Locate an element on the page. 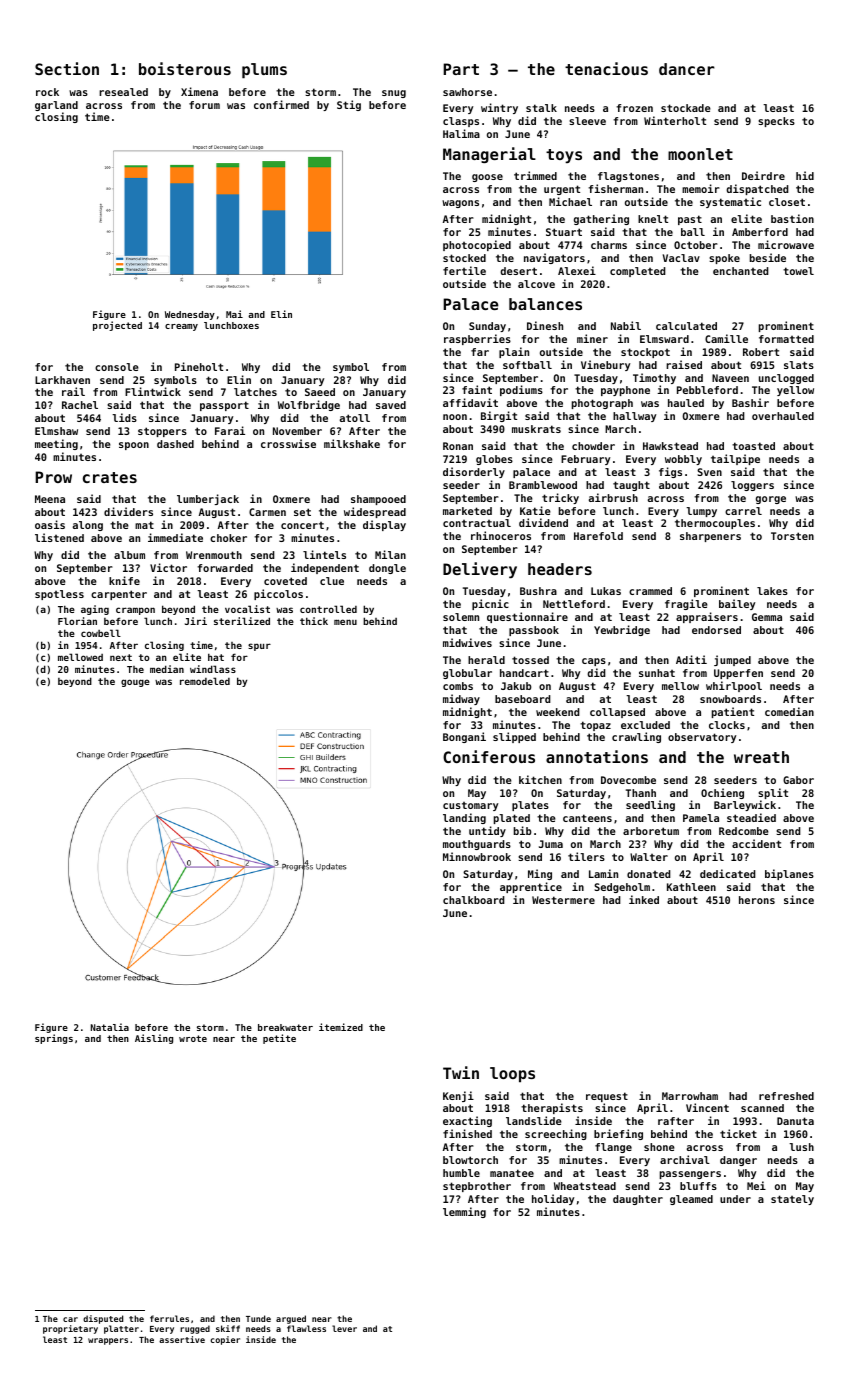 This page has height=1400, width=849. disputed is located at coordinates (103, 1319).
